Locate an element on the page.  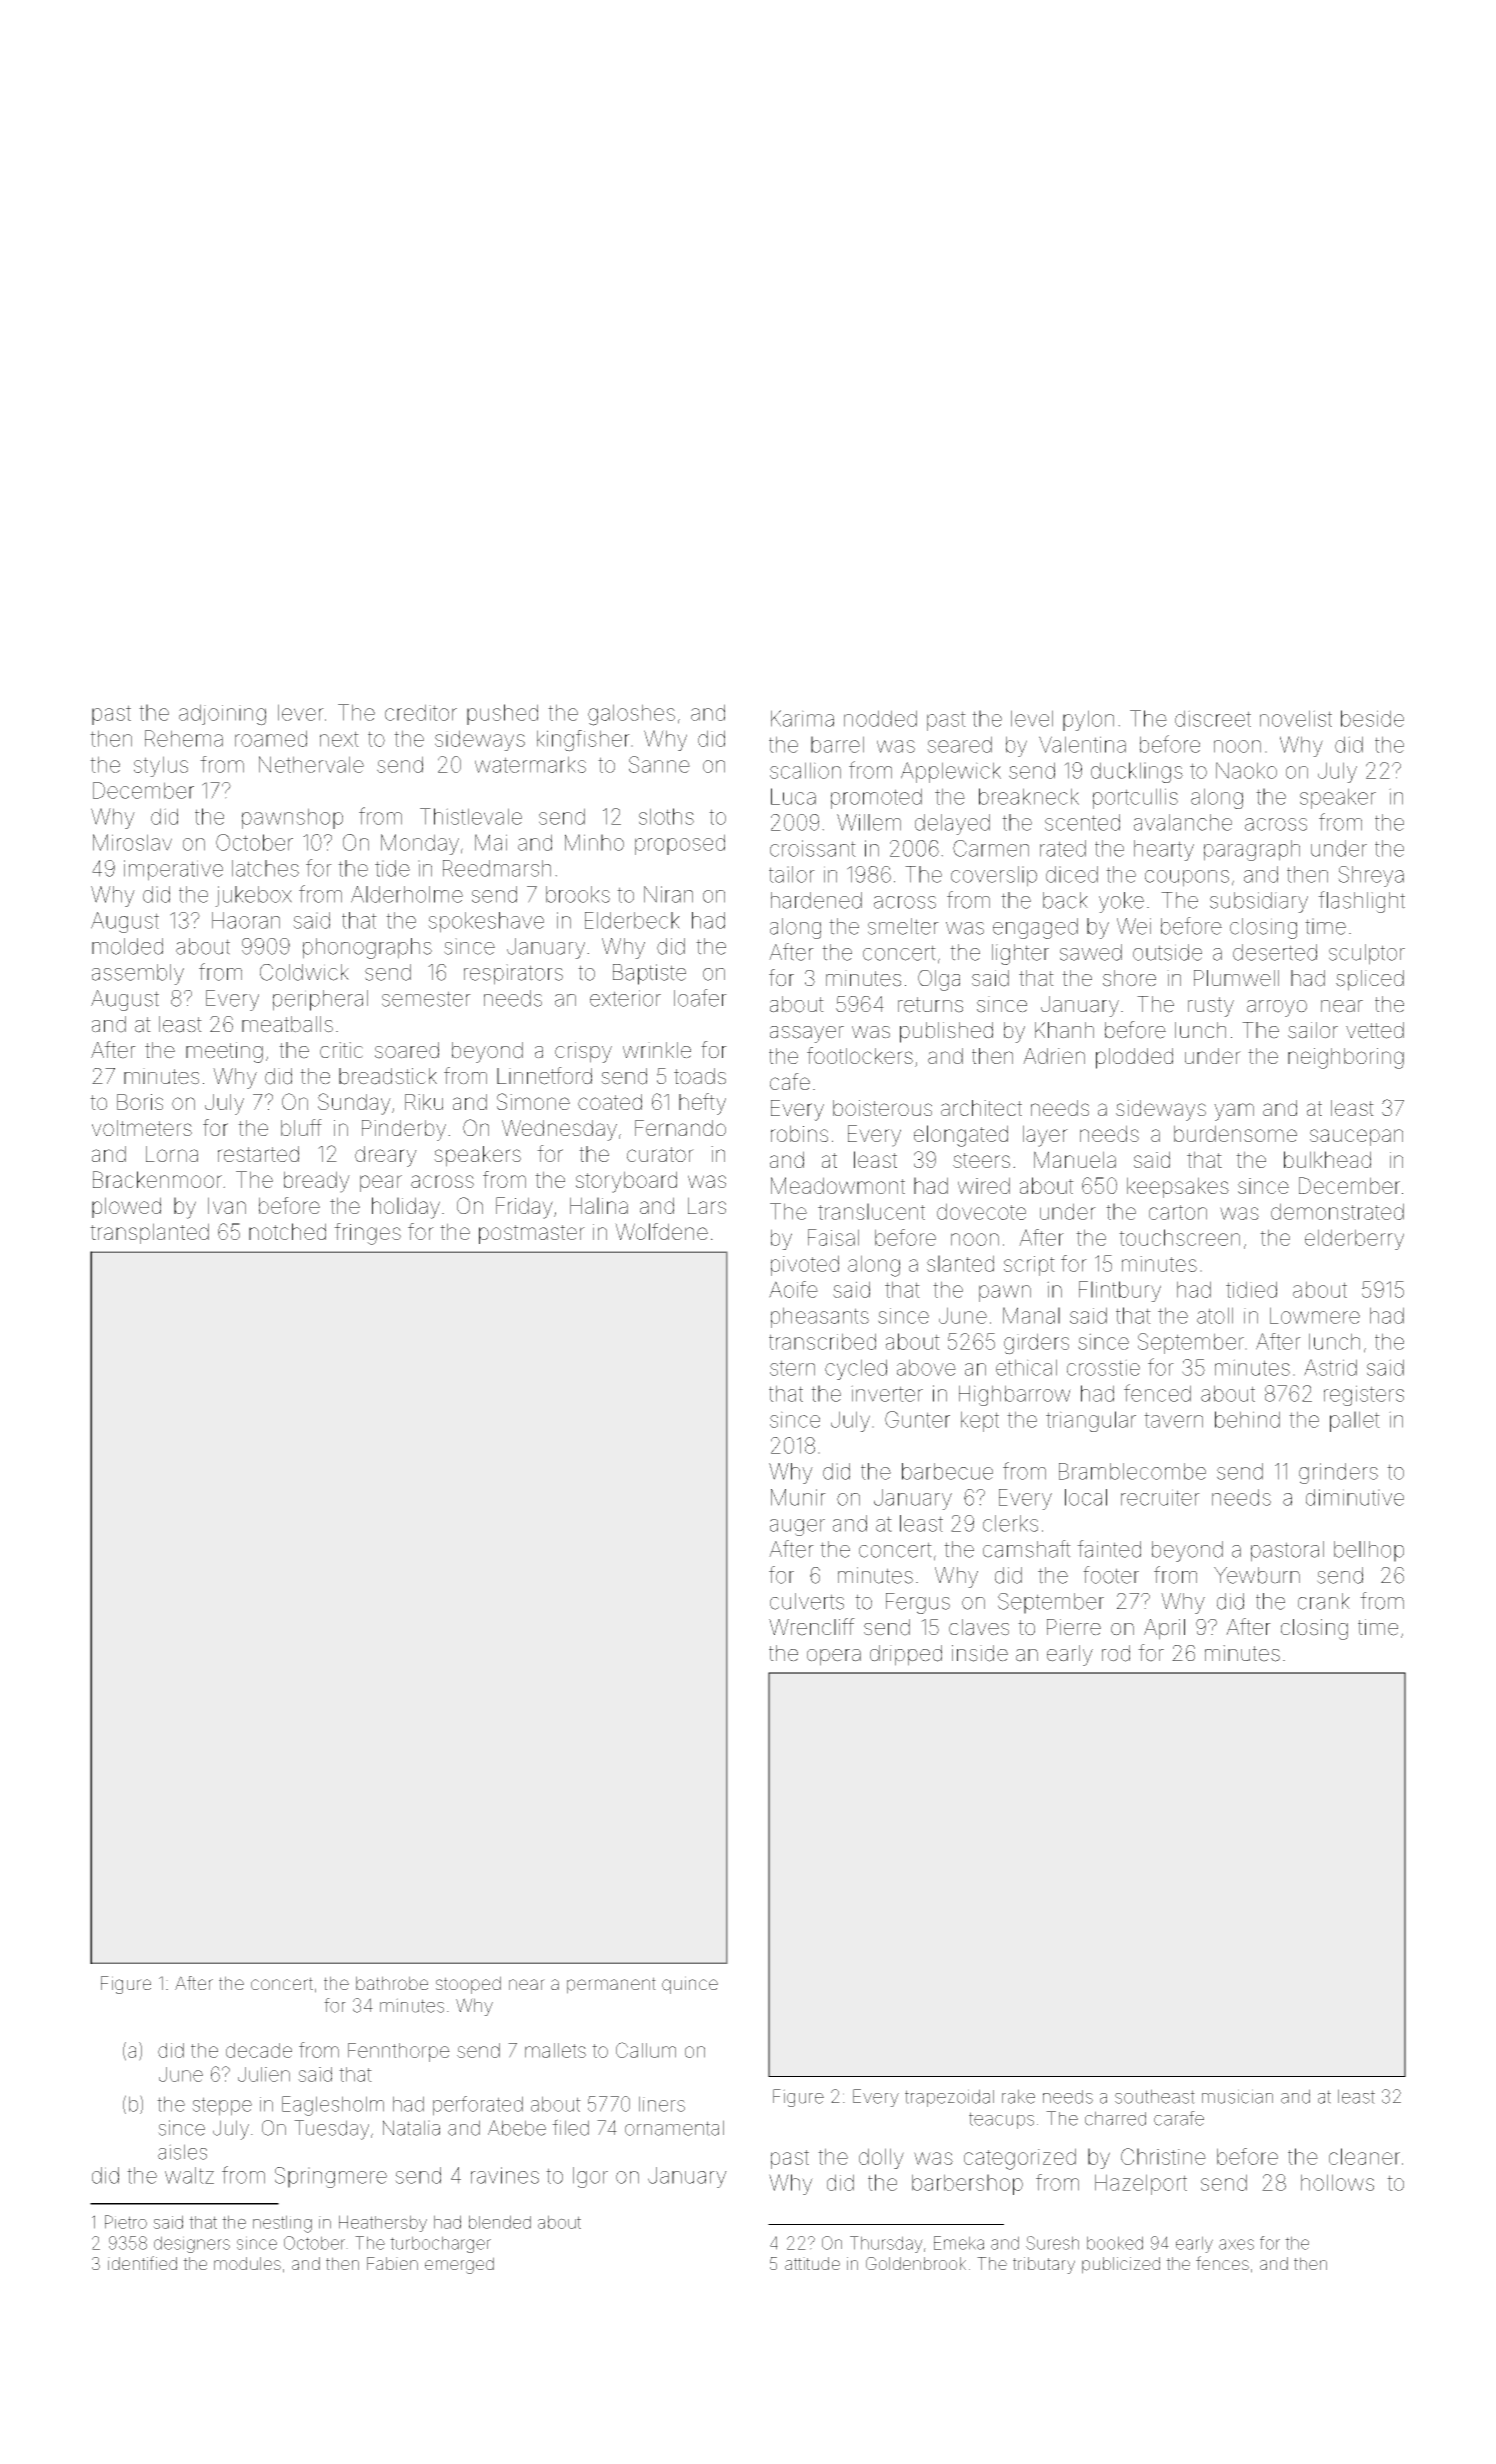
flashlight is located at coordinates (1361, 902).
